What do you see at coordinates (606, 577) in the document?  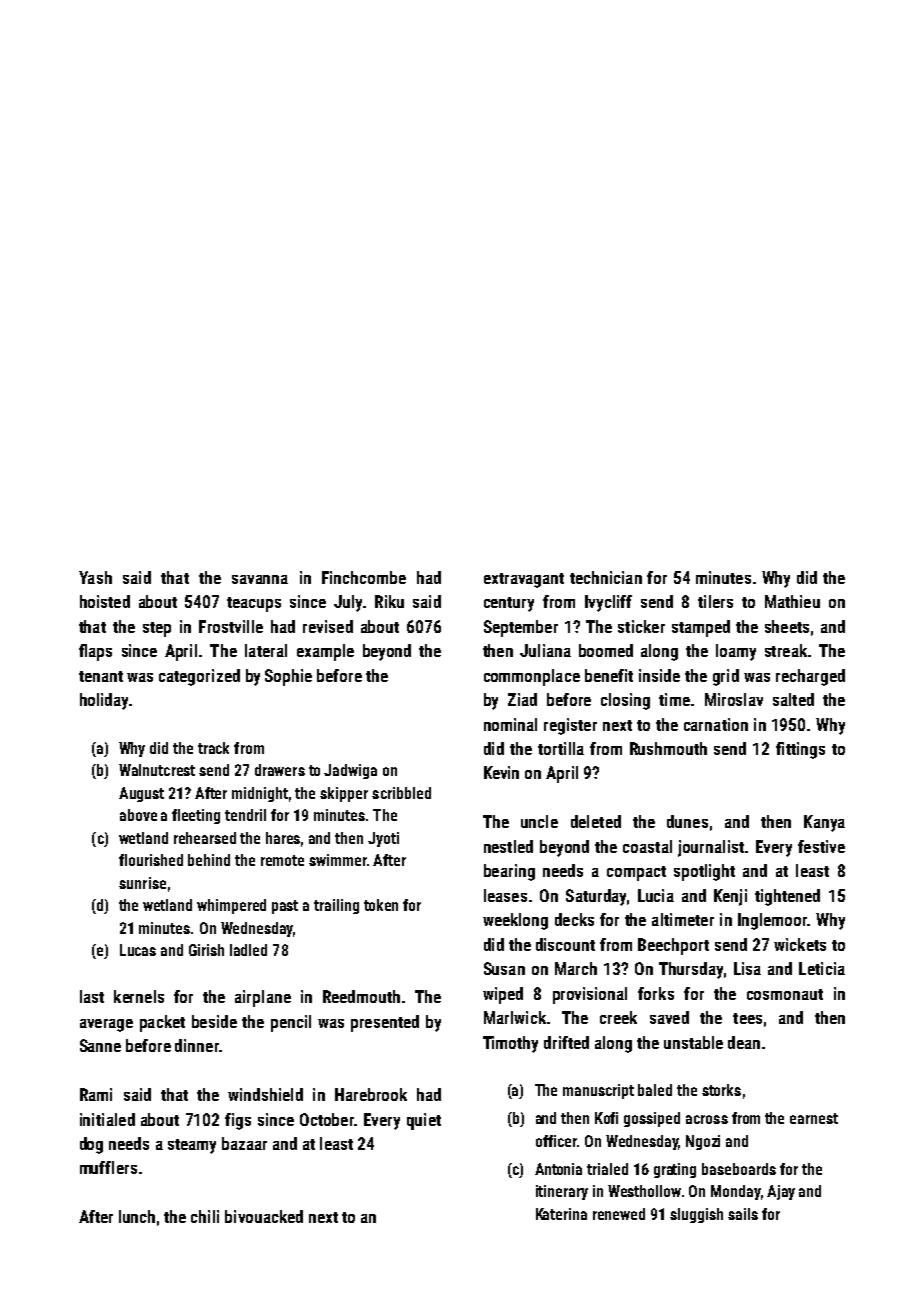 I see `technician` at bounding box center [606, 577].
